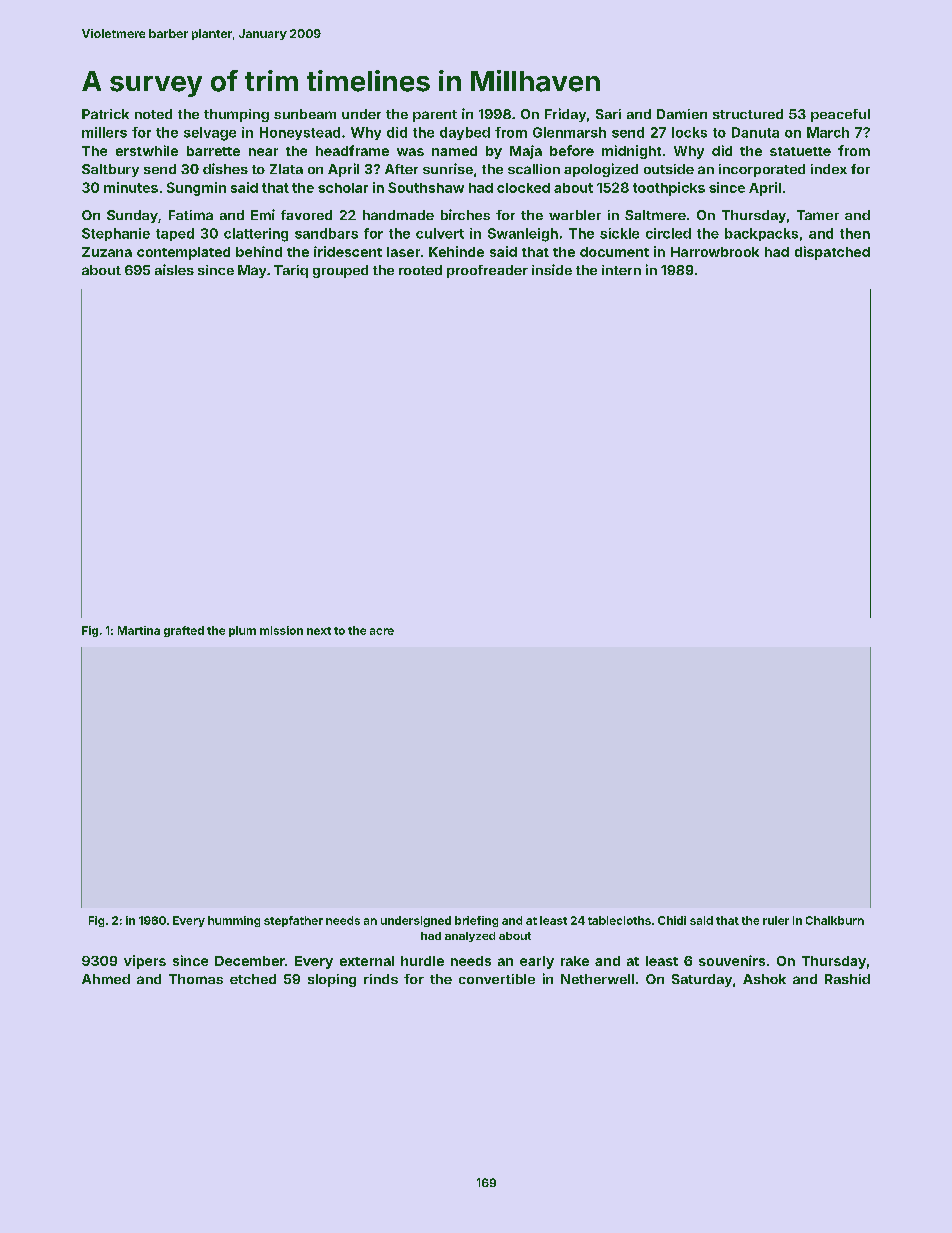 The width and height of the screenshot is (952, 1233). Describe the element at coordinates (106, 979) in the screenshot. I see `Ahmed` at that location.
